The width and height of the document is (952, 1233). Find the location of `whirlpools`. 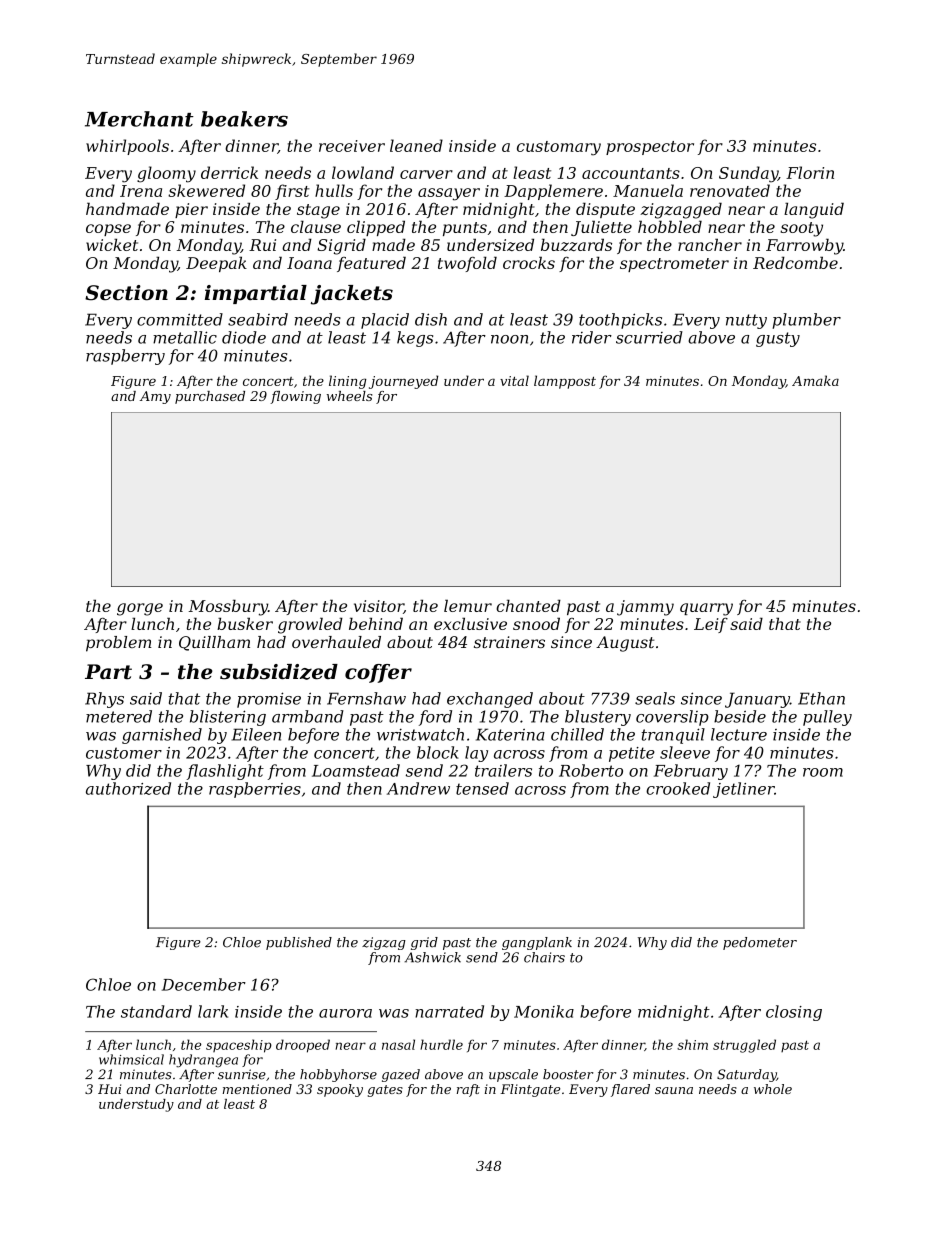

whirlpools is located at coordinates (127, 147).
